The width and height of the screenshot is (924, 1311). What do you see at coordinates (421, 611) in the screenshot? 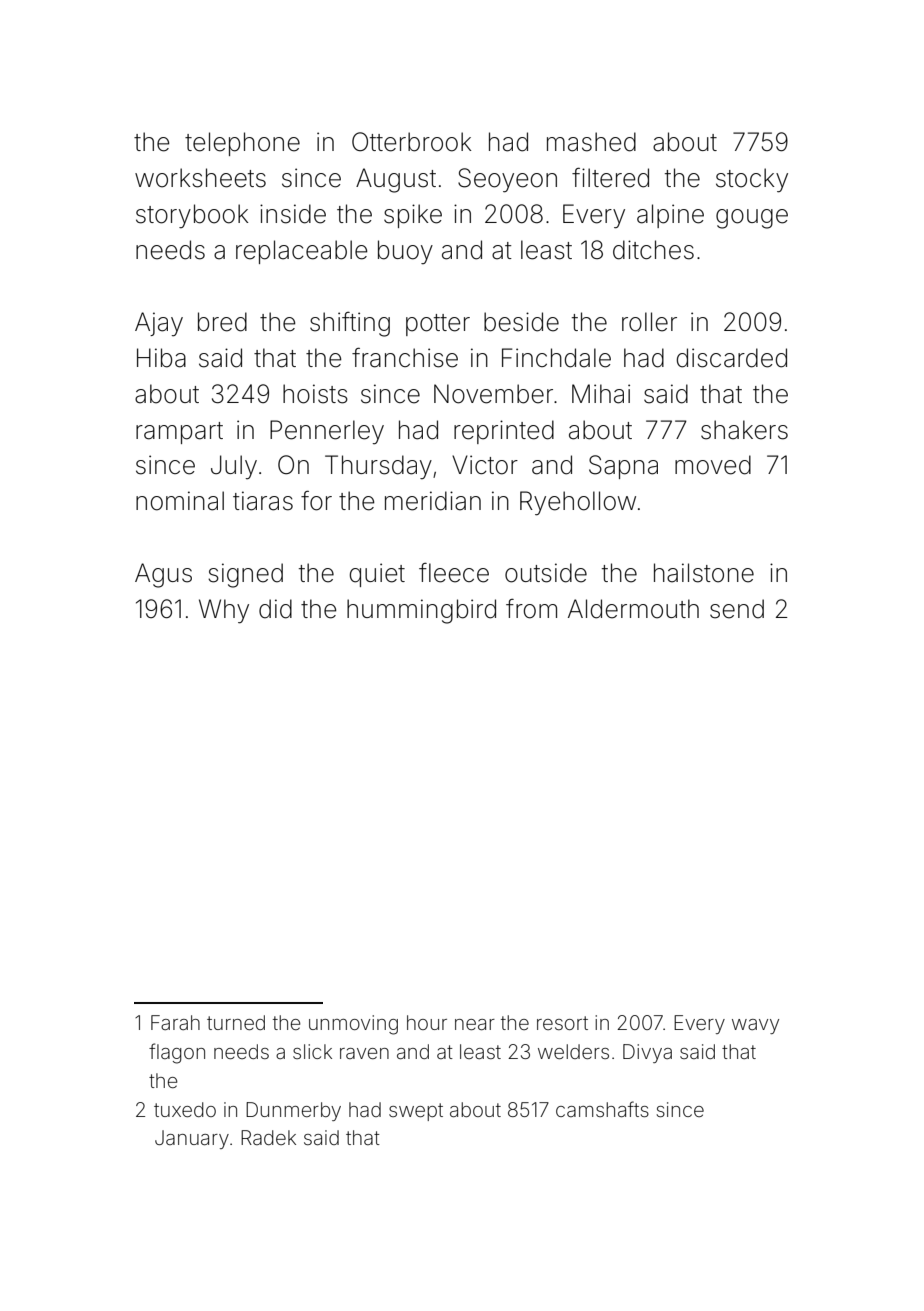
I see `hummingbird` at bounding box center [421, 611].
